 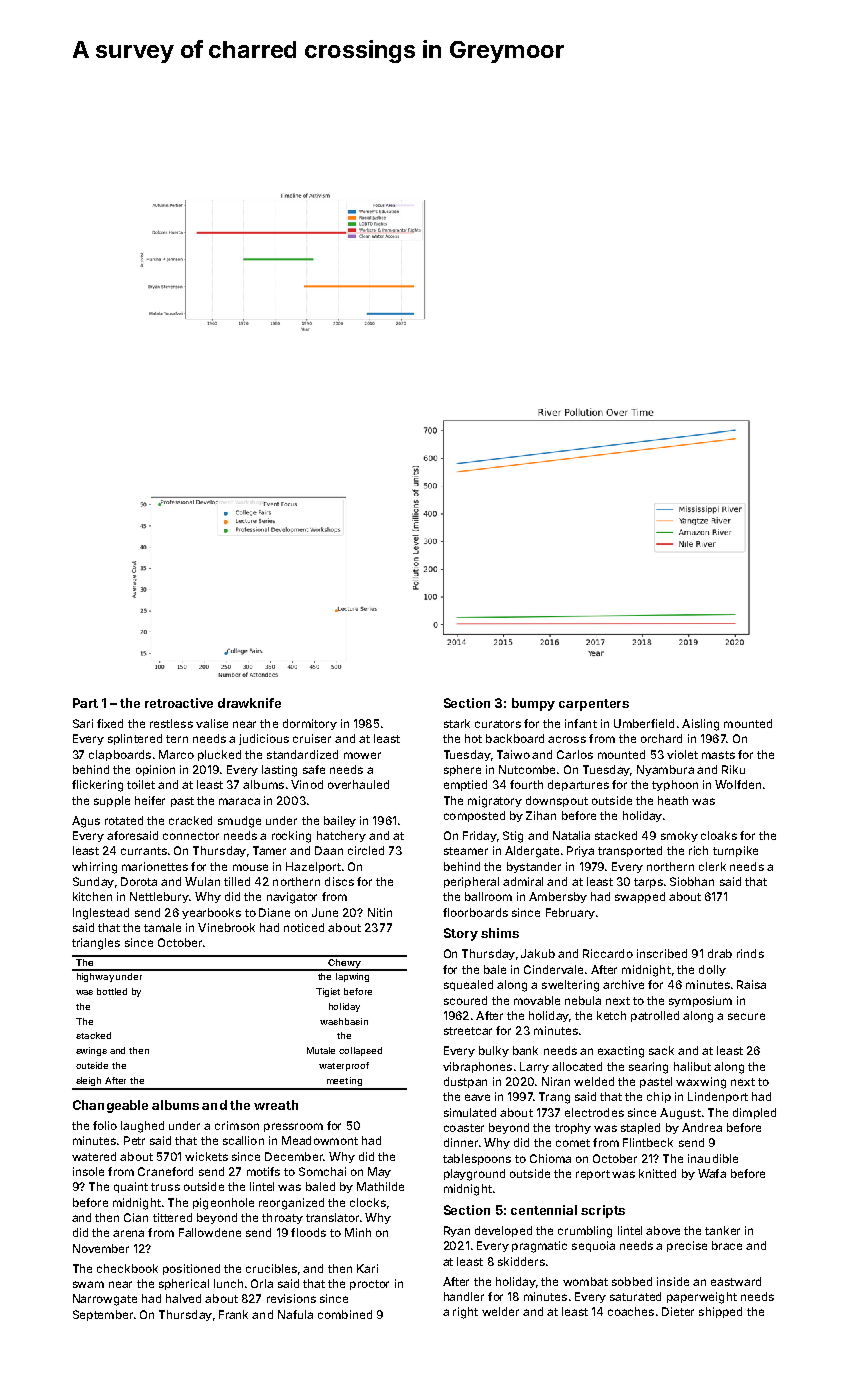 What do you see at coordinates (465, 785) in the screenshot?
I see `emptied` at bounding box center [465, 785].
